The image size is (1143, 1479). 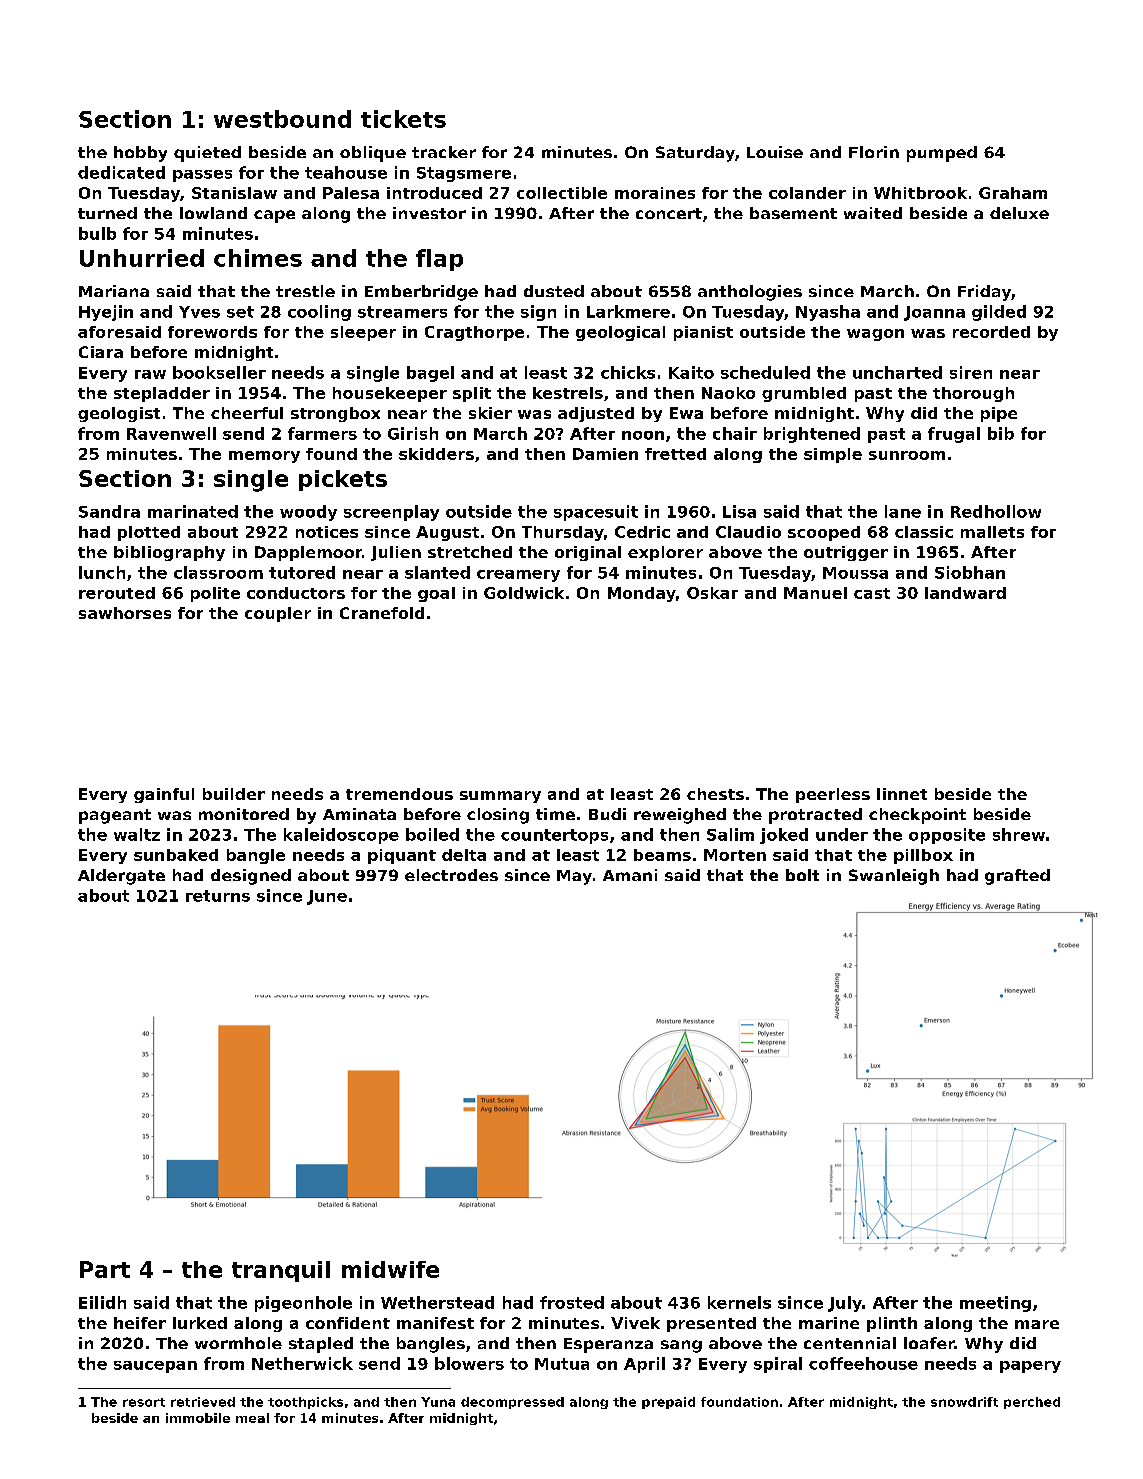 What do you see at coordinates (954, 435) in the screenshot?
I see `frugal` at bounding box center [954, 435].
